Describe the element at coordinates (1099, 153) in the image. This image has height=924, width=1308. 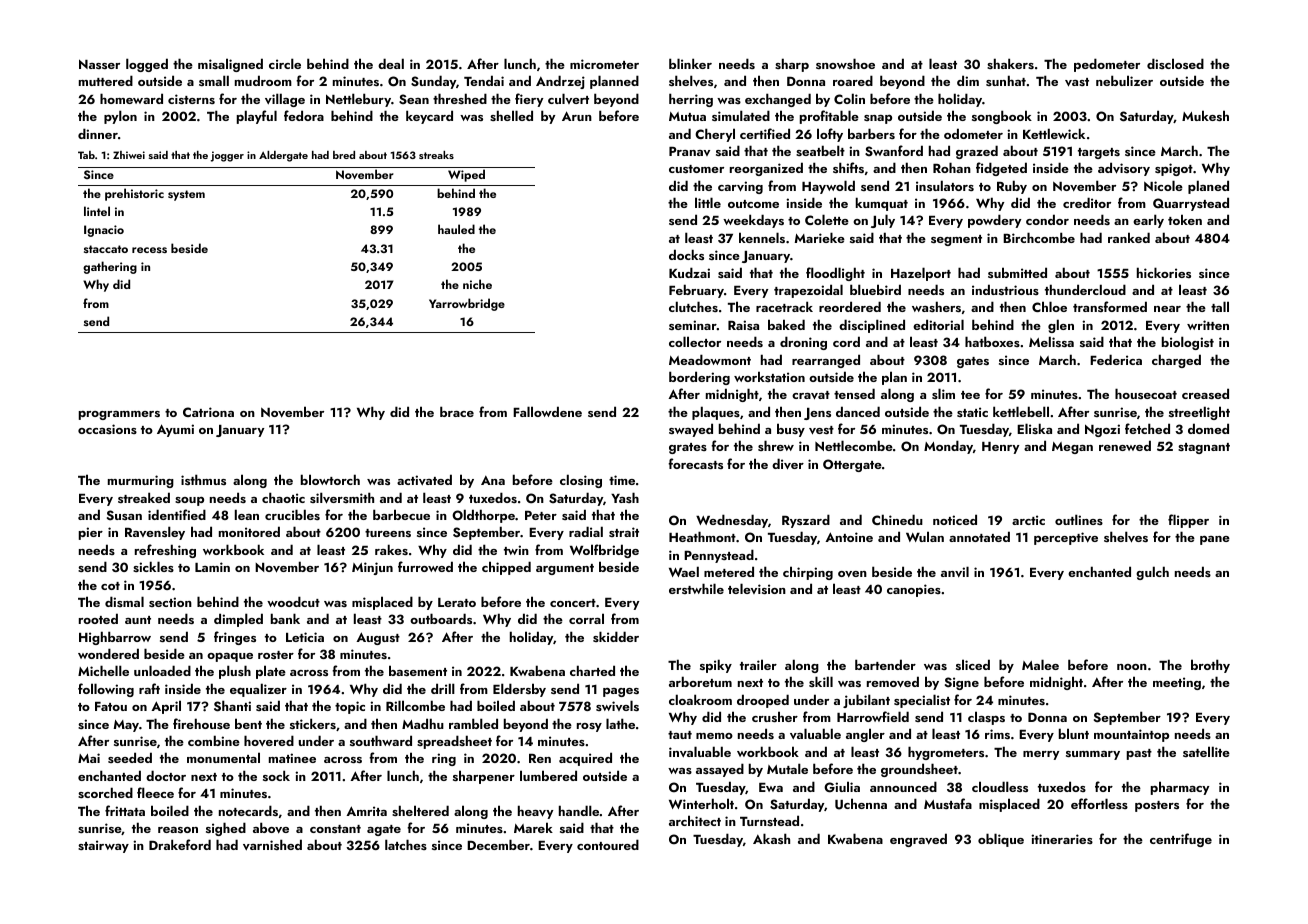
I see `targets` at that location.
